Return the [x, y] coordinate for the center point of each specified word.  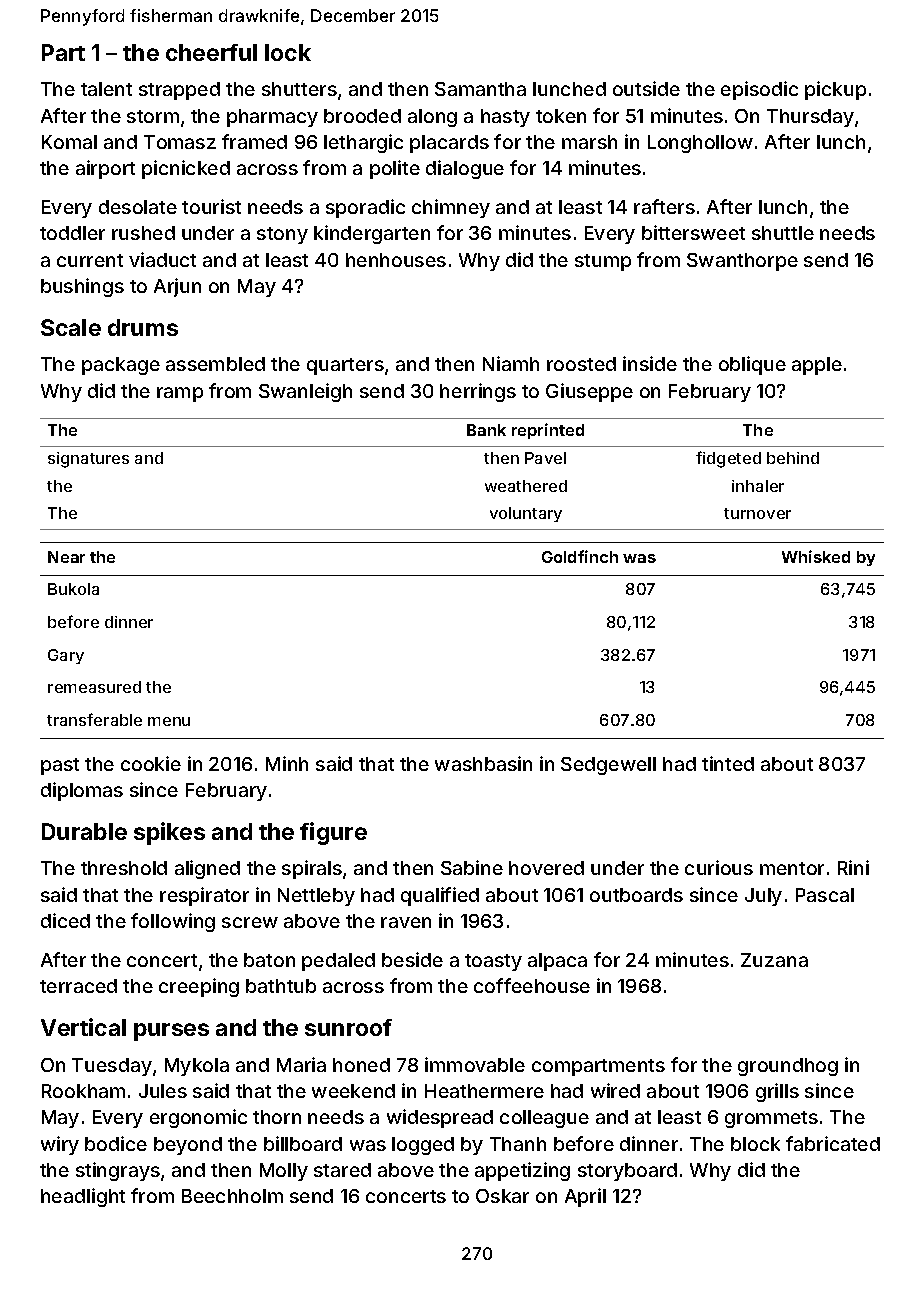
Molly [284, 1172]
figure [333, 833]
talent [106, 89]
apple [817, 366]
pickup [835, 90]
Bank [486, 430]
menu [169, 721]
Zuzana [774, 960]
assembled [215, 364]
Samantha [480, 89]
